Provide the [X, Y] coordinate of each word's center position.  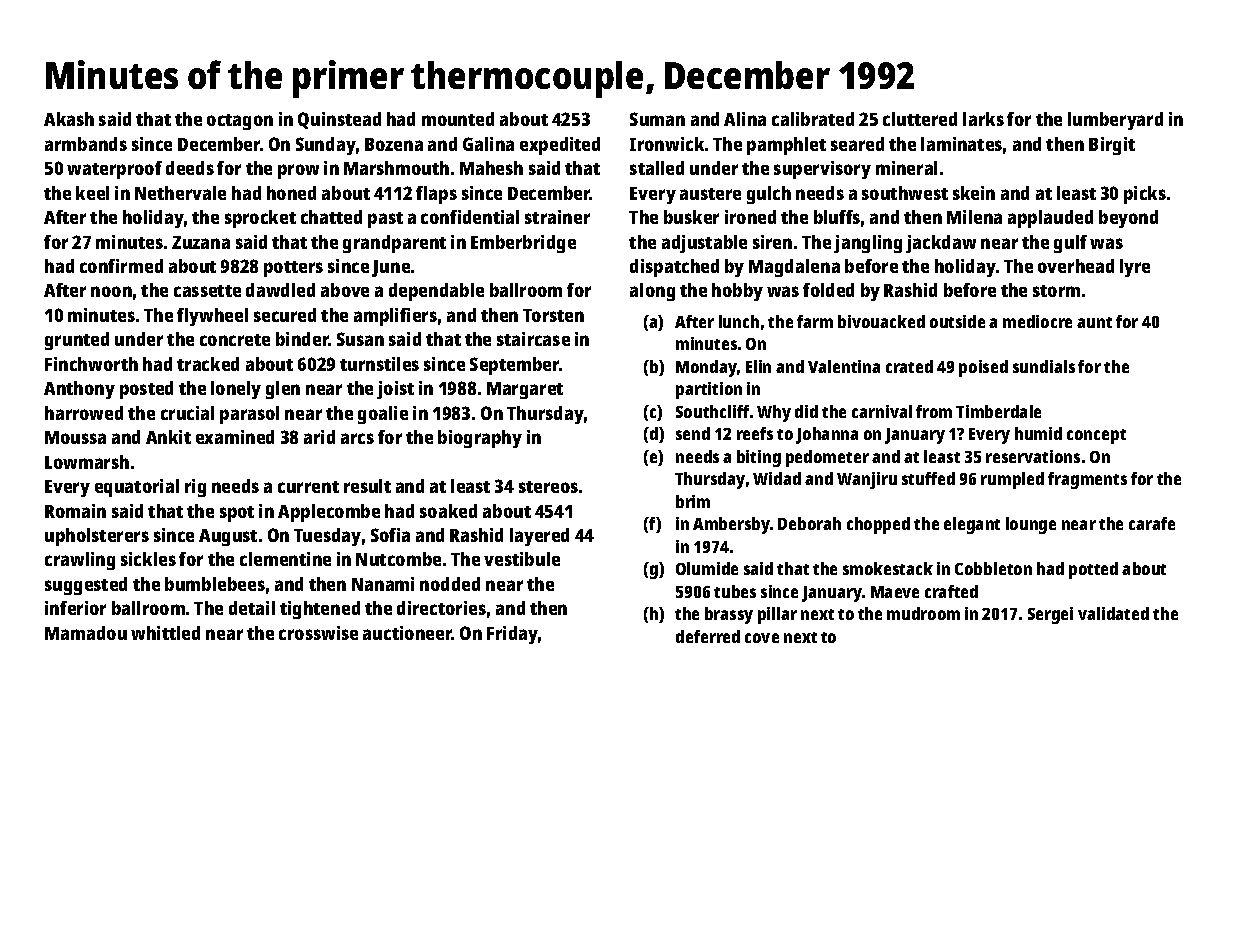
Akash [69, 119]
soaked [448, 511]
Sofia [390, 535]
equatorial [137, 488]
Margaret [525, 390]
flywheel [212, 317]
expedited [560, 146]
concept [1096, 436]
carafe [1152, 523]
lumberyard [1115, 121]
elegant [972, 525]
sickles [148, 559]
